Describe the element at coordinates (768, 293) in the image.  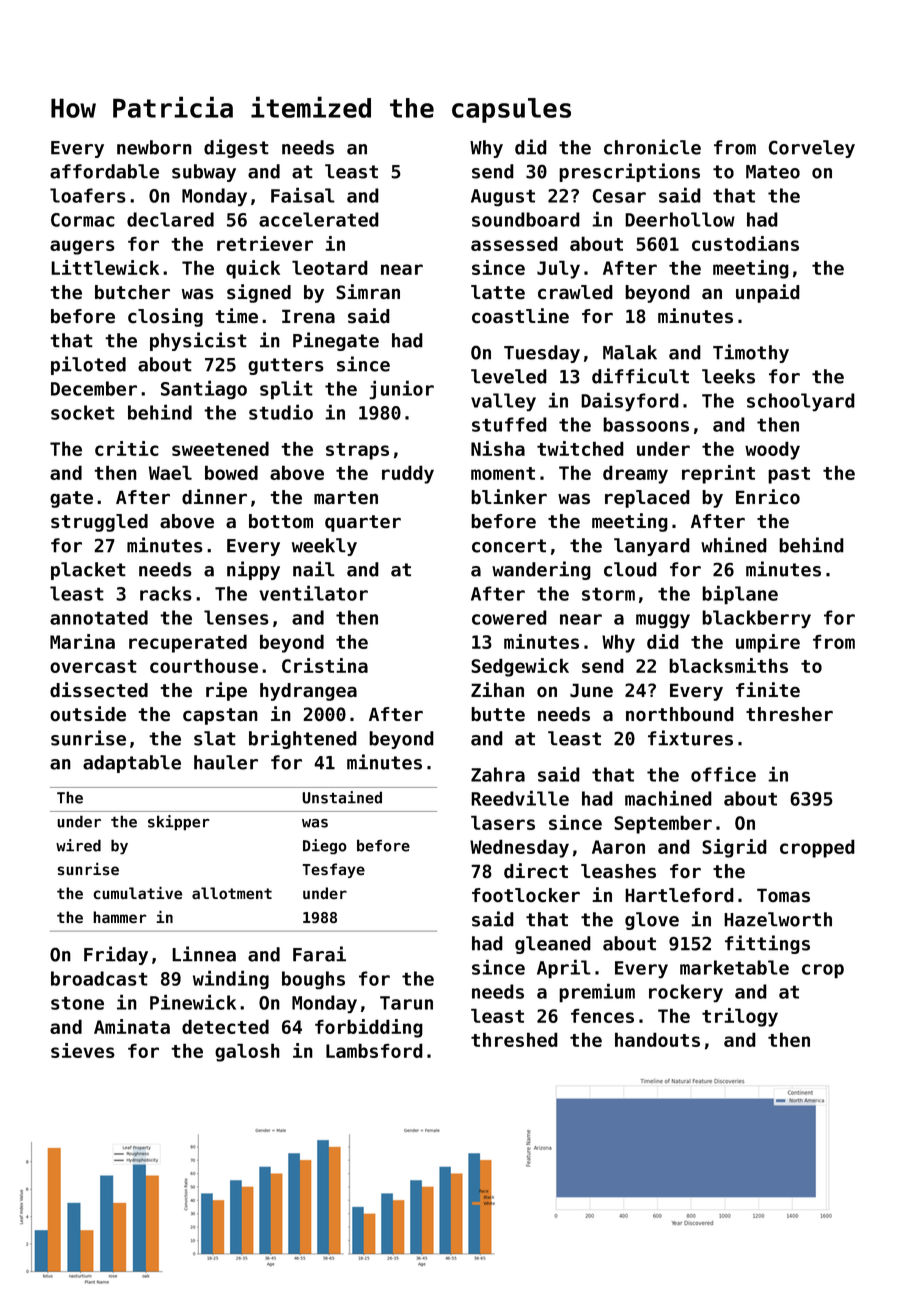
I see `unpaid` at that location.
